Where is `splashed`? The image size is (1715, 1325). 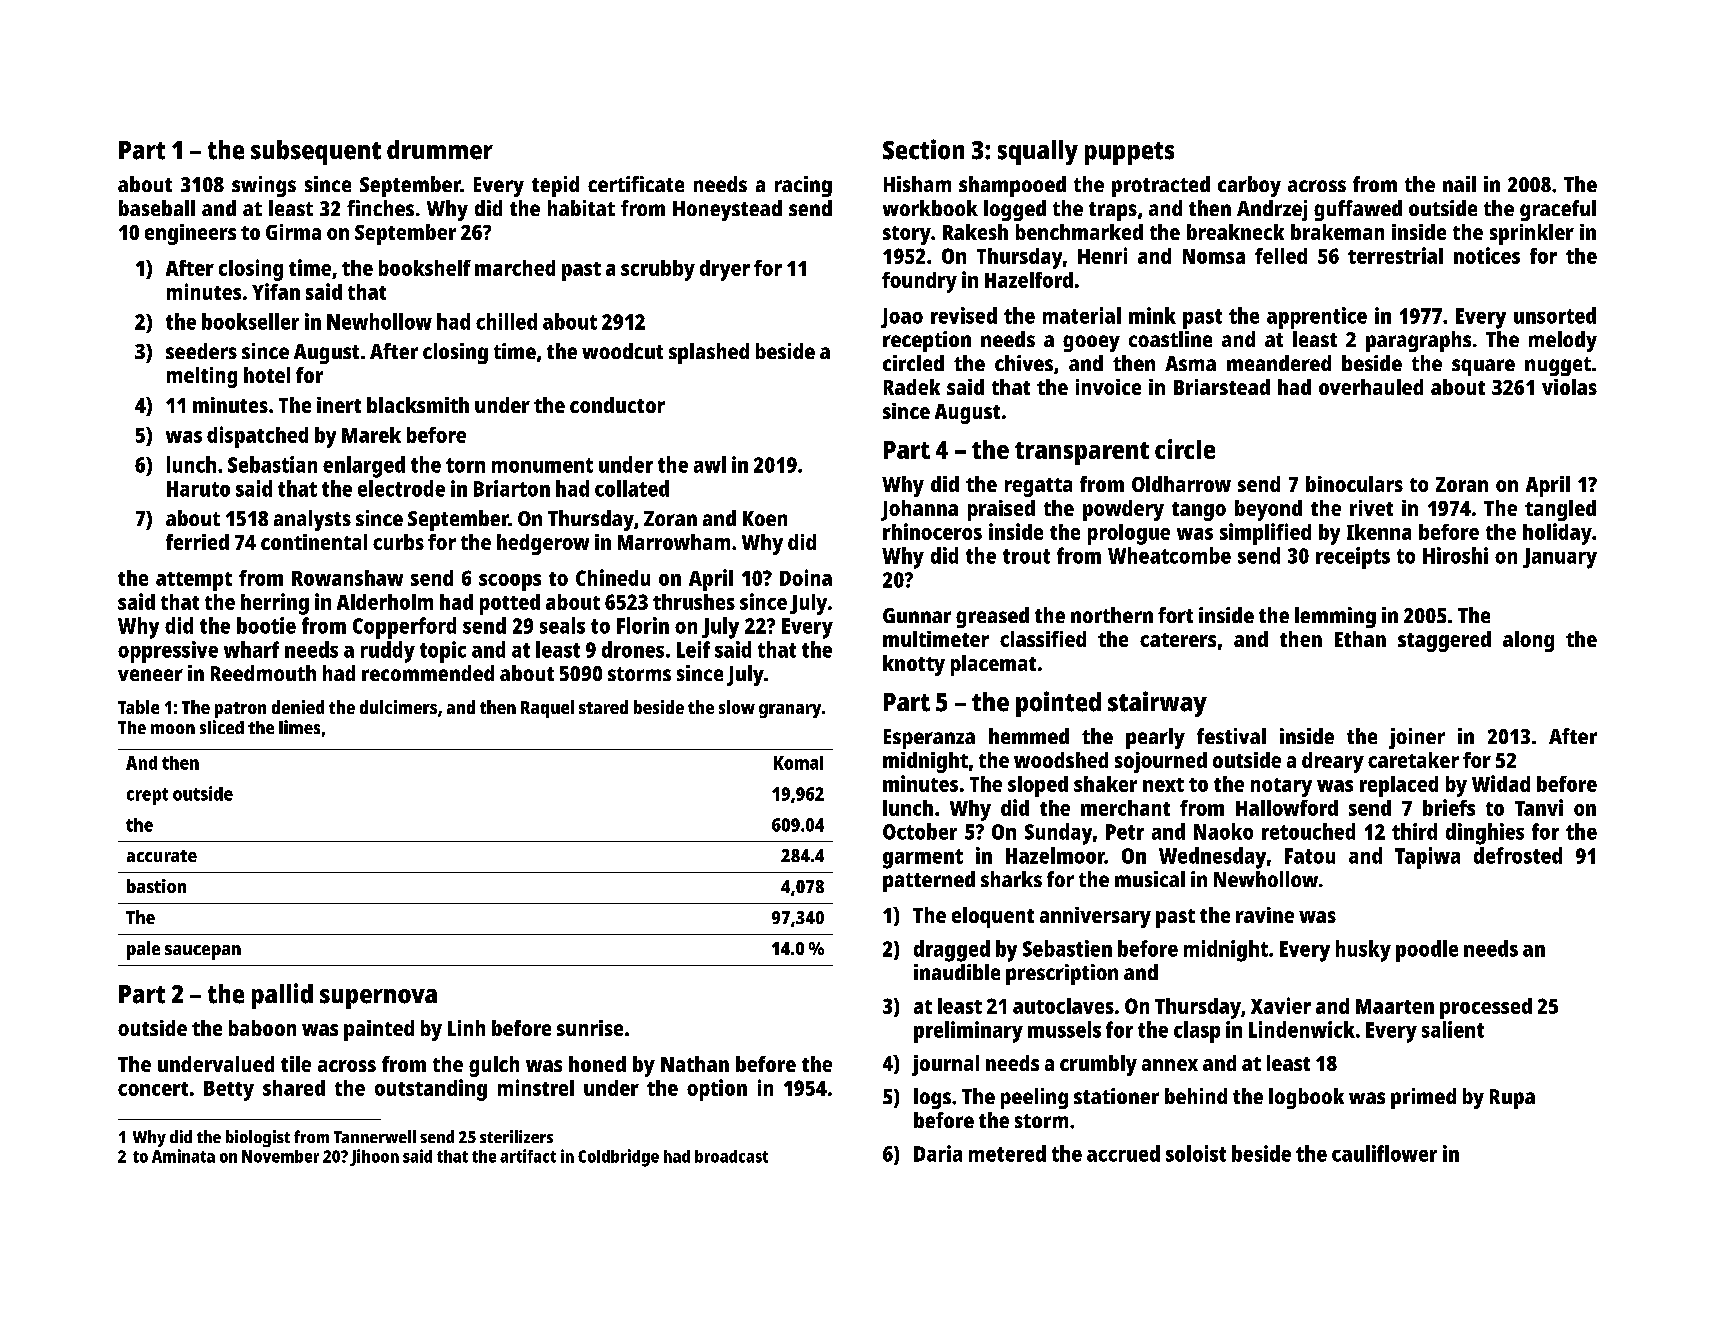
splashed is located at coordinates (709, 353).
